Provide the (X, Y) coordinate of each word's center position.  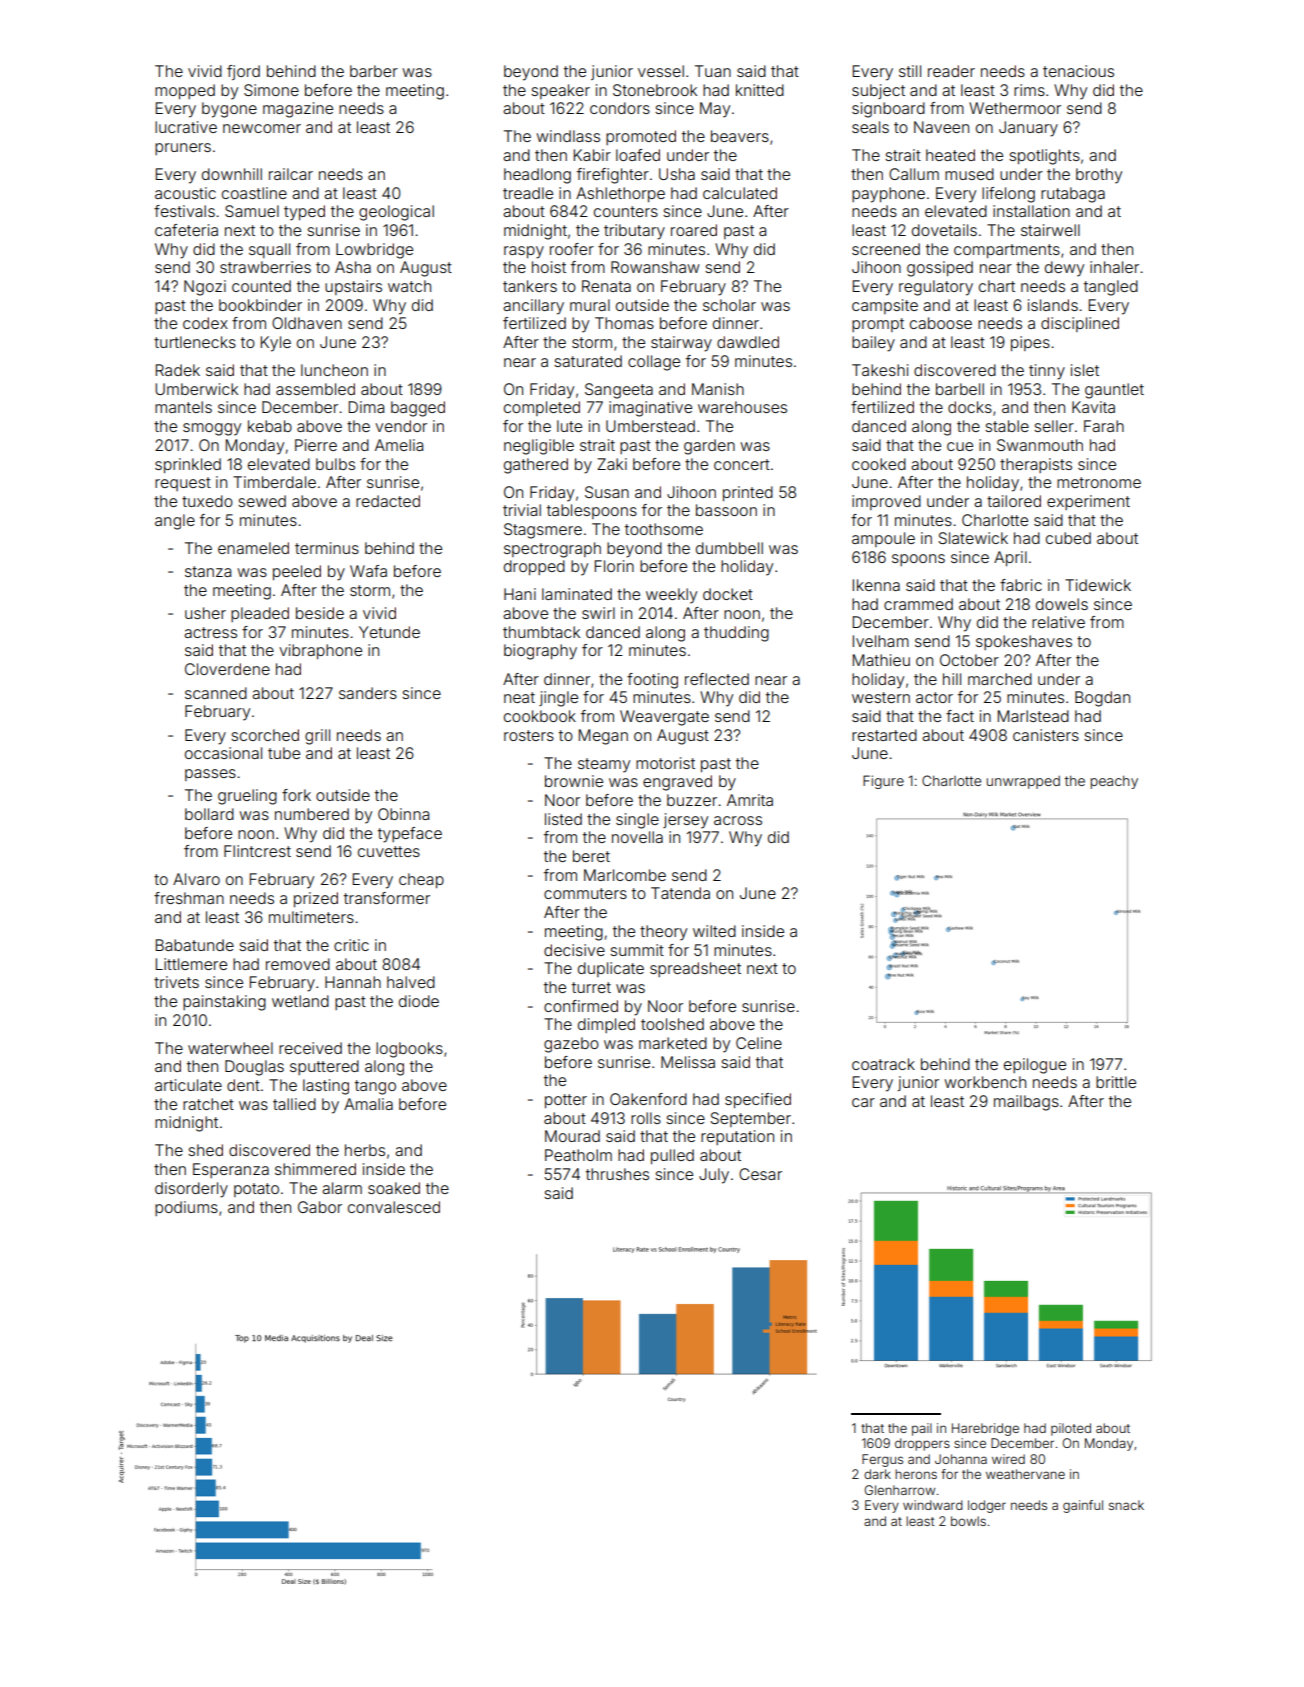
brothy (1099, 176)
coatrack (883, 1064)
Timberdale (274, 482)
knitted (760, 90)
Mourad (572, 1136)
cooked (879, 464)
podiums (186, 1208)
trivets (176, 982)
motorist (665, 763)
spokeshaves (1024, 642)
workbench (985, 1082)
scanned (216, 693)
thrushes (617, 1174)
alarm (342, 1188)
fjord (243, 72)
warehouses (742, 407)
